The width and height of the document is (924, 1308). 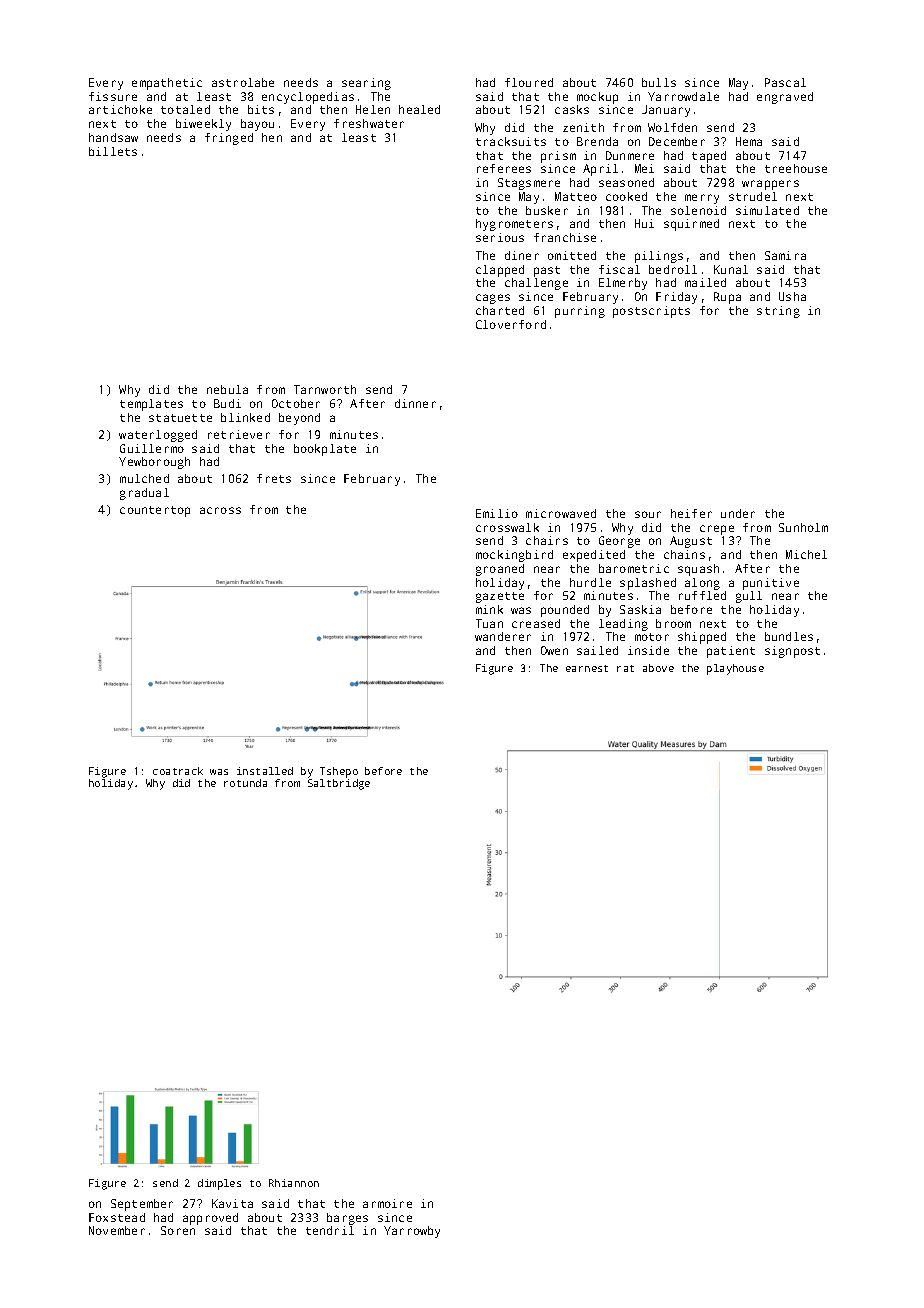 What do you see at coordinates (113, 96) in the document?
I see `fissure` at bounding box center [113, 96].
